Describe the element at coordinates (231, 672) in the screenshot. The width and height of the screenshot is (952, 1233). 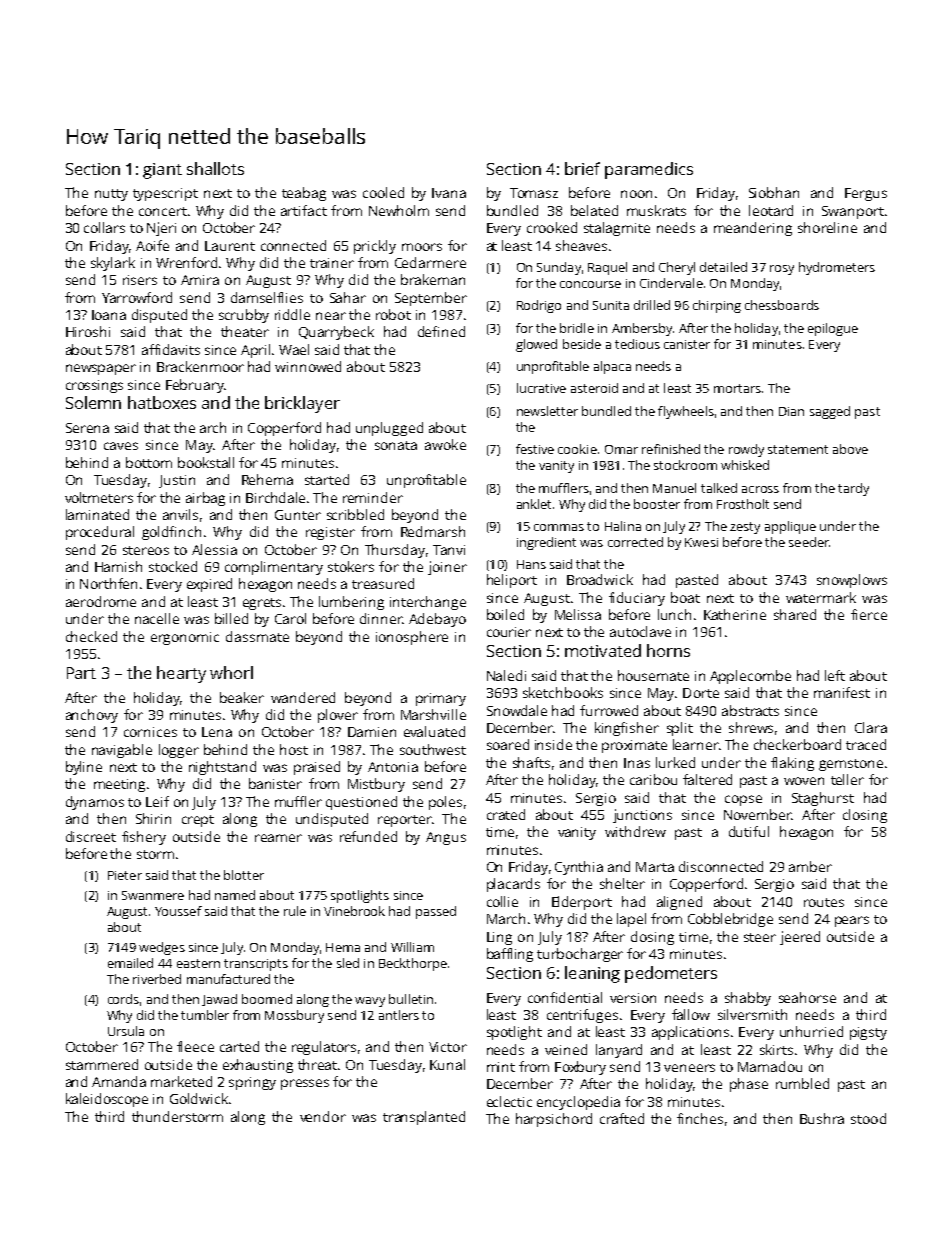
I see `whorl` at that location.
